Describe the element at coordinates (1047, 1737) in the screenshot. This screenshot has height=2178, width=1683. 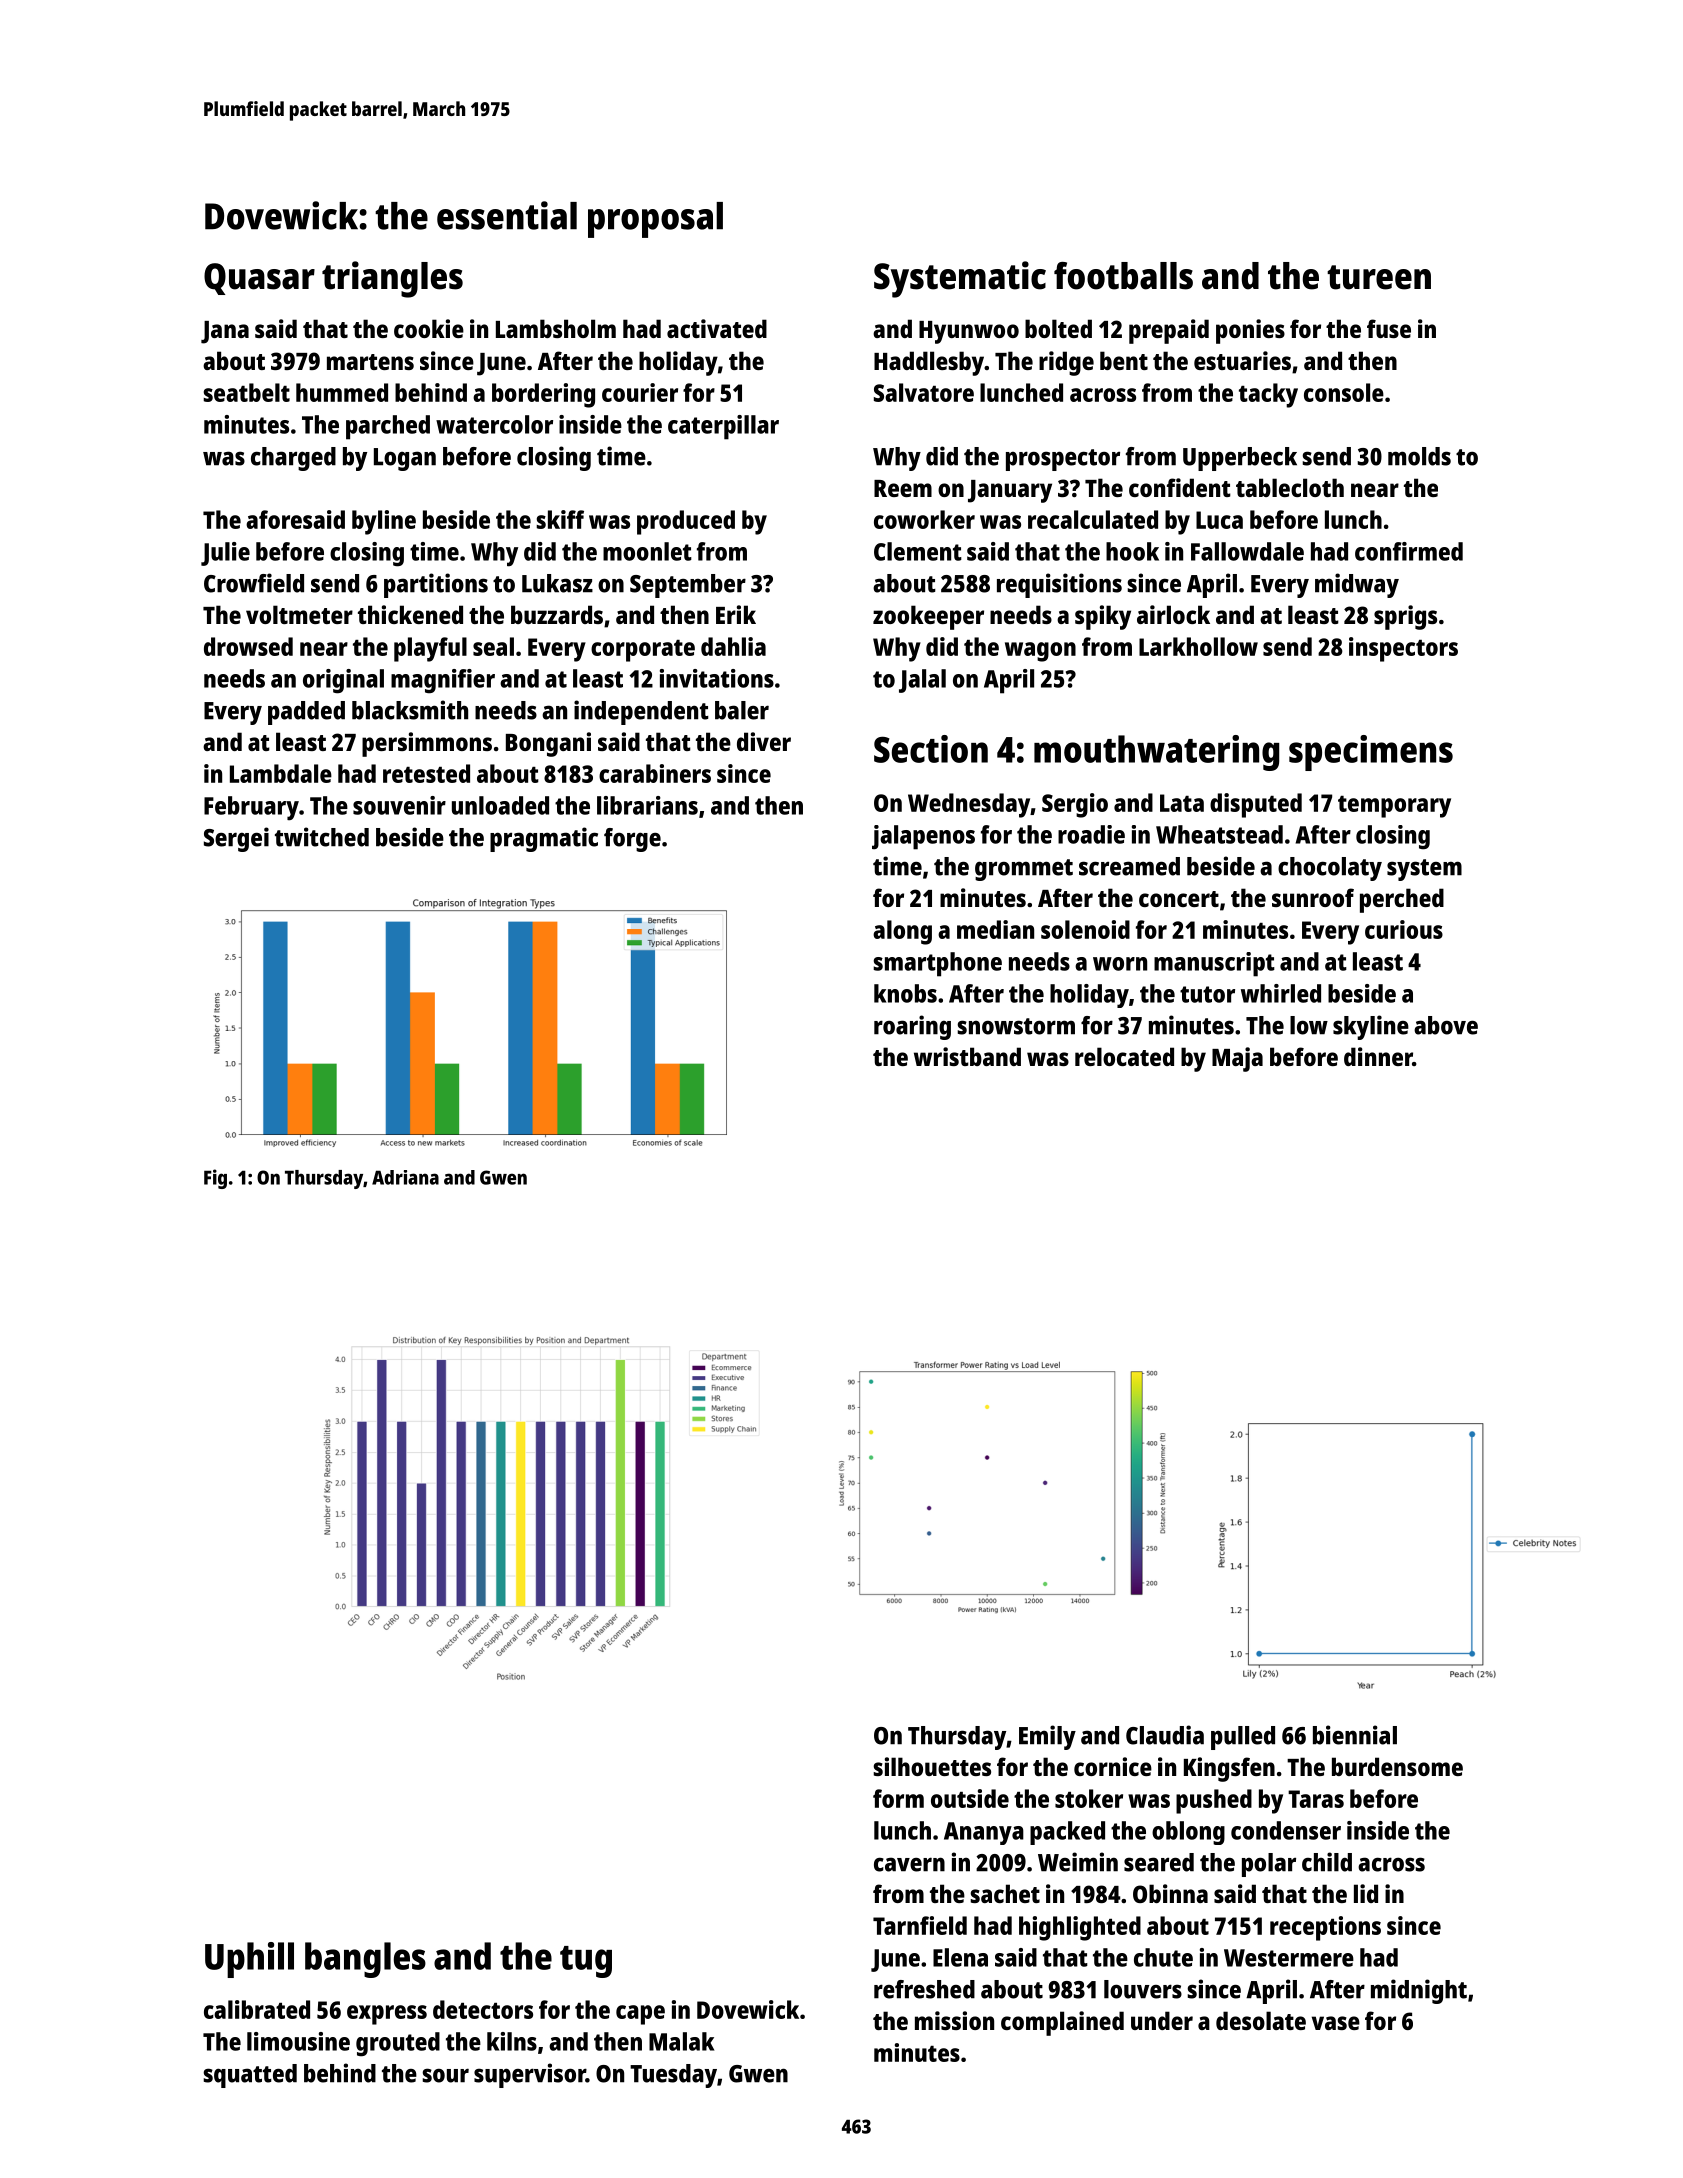
I see `Emily` at that location.
